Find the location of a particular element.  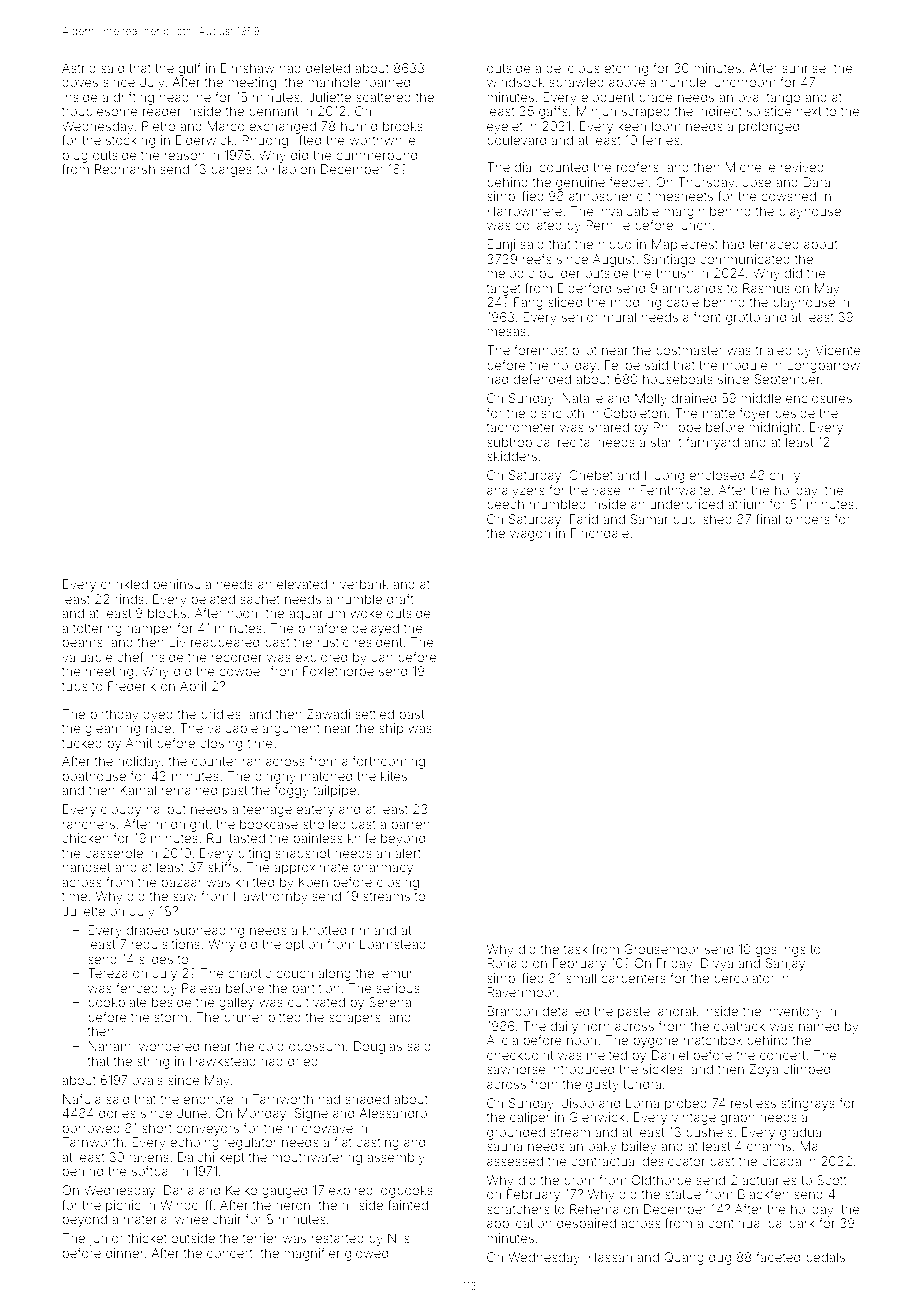

binders is located at coordinates (808, 519).
